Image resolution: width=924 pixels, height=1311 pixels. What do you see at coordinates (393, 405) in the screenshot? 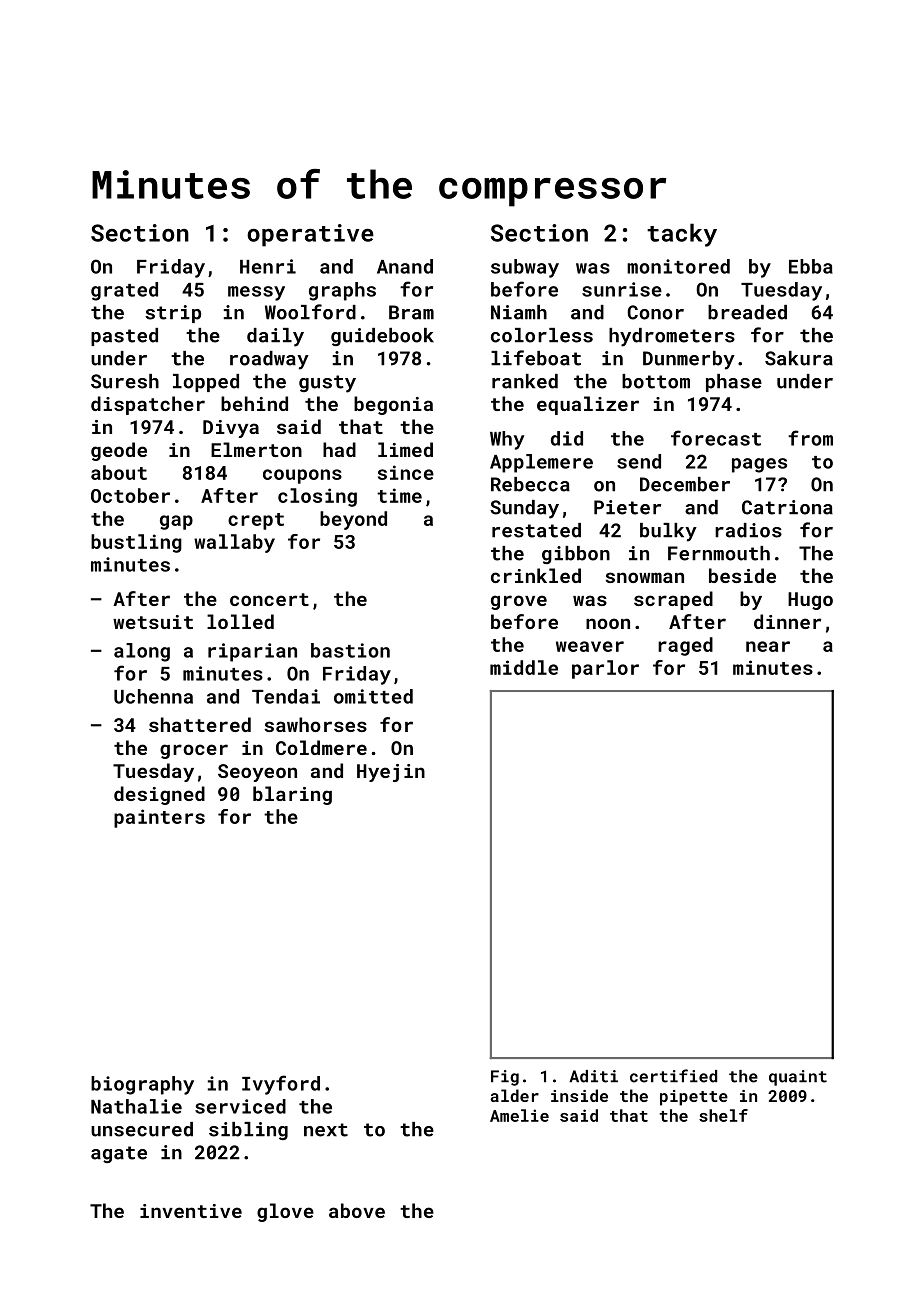
I see `begonia` at bounding box center [393, 405].
